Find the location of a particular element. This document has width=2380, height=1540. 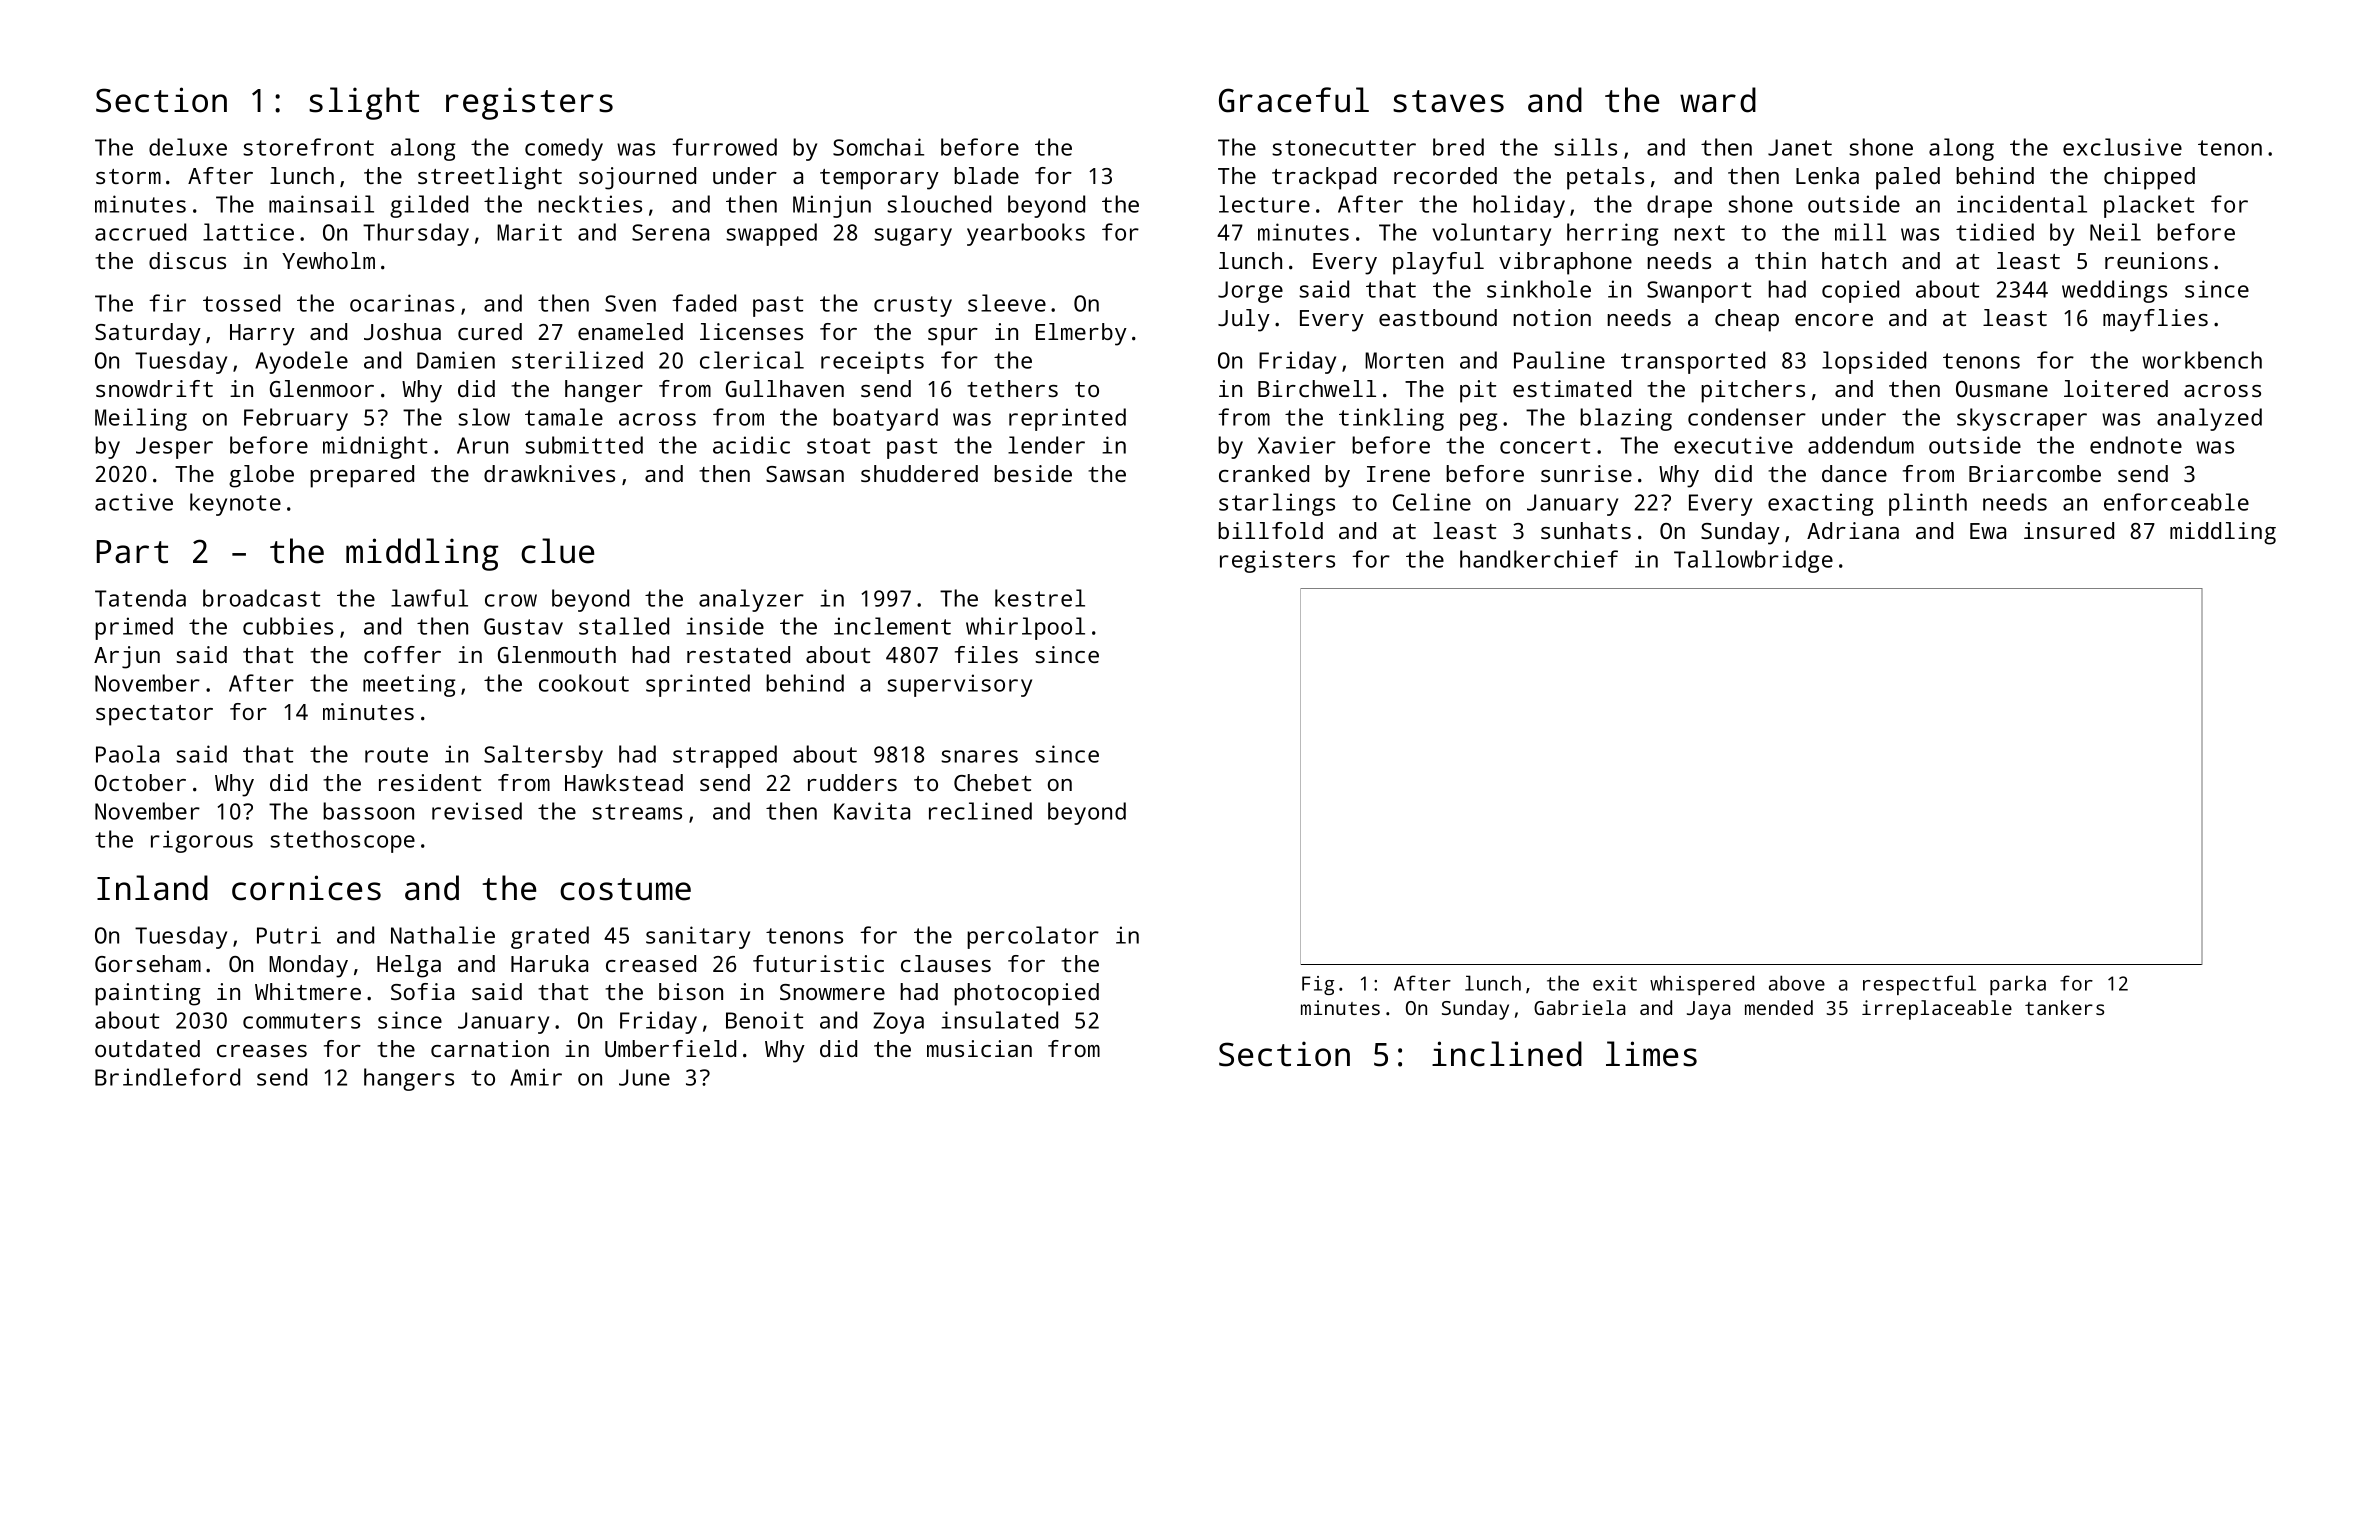

Yewholm is located at coordinates (328, 260).
